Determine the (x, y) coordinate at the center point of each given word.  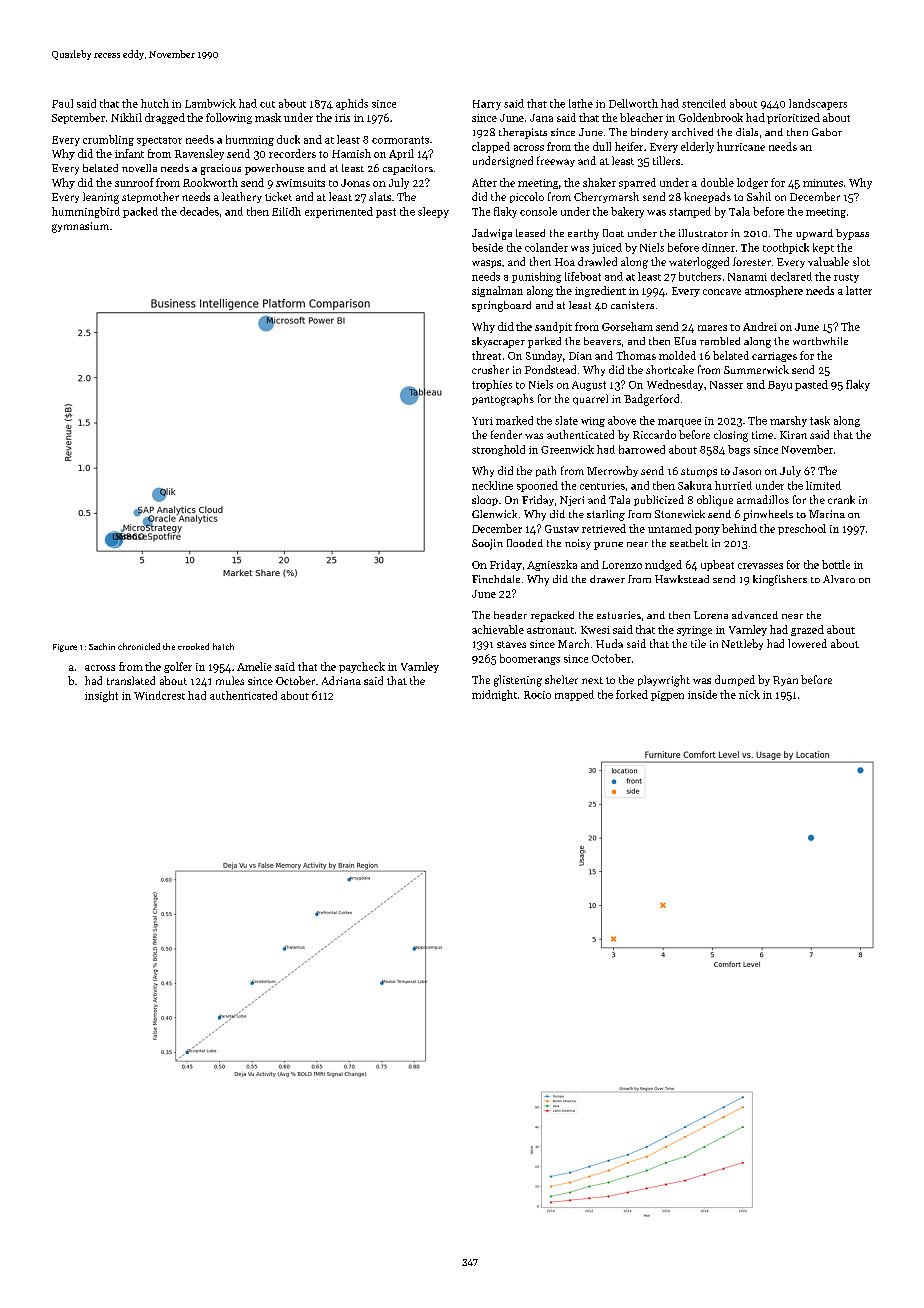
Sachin (102, 646)
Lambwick (210, 103)
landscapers (818, 104)
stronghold (498, 450)
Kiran (793, 435)
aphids (352, 104)
